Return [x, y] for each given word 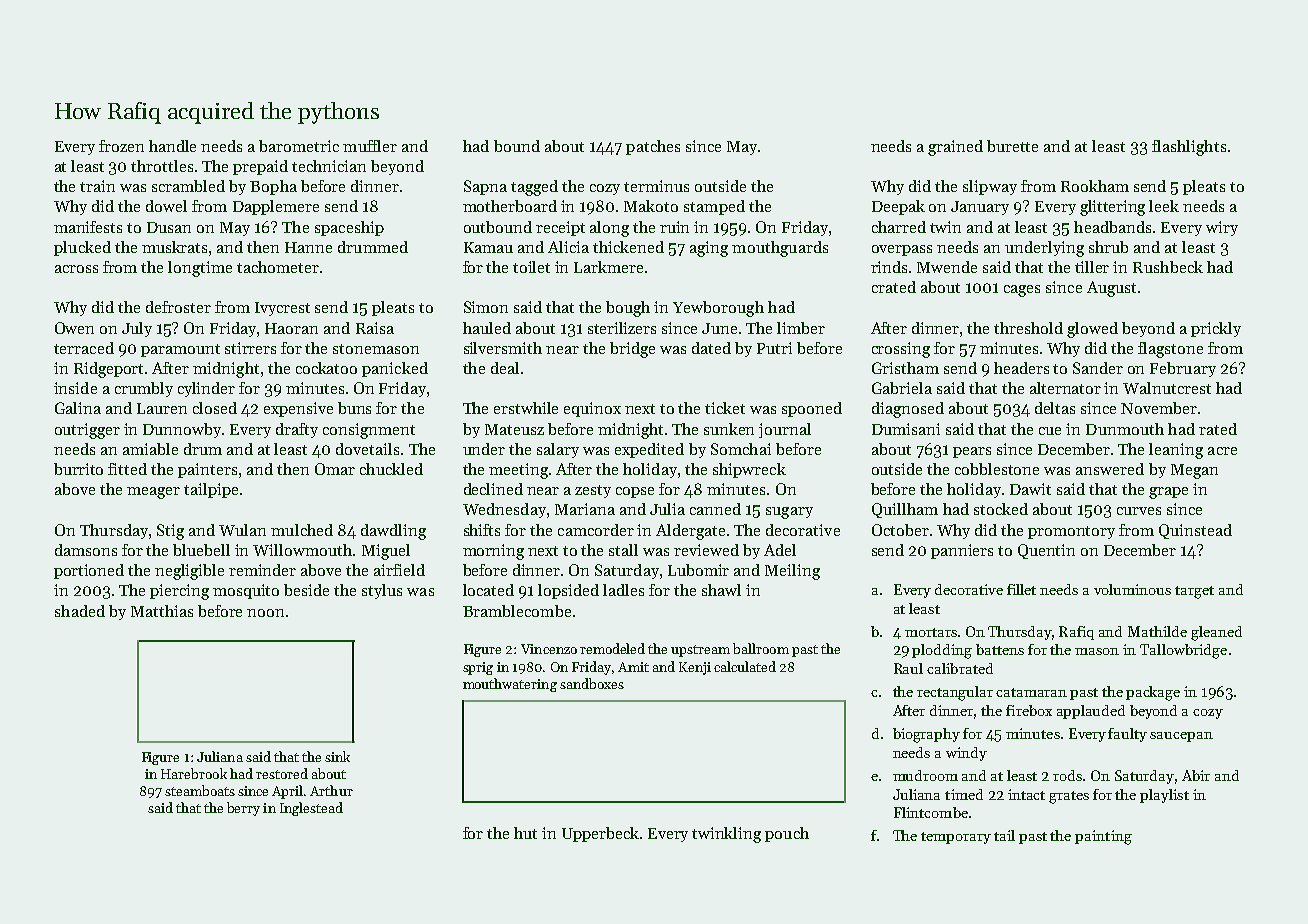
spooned [812, 409]
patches [653, 147]
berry [243, 809]
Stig [170, 532]
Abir [1196, 775]
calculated [745, 666]
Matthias [162, 611]
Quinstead [1195, 531]
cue [1050, 431]
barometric [299, 146]
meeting [518, 471]
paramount [180, 350]
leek [1164, 206]
